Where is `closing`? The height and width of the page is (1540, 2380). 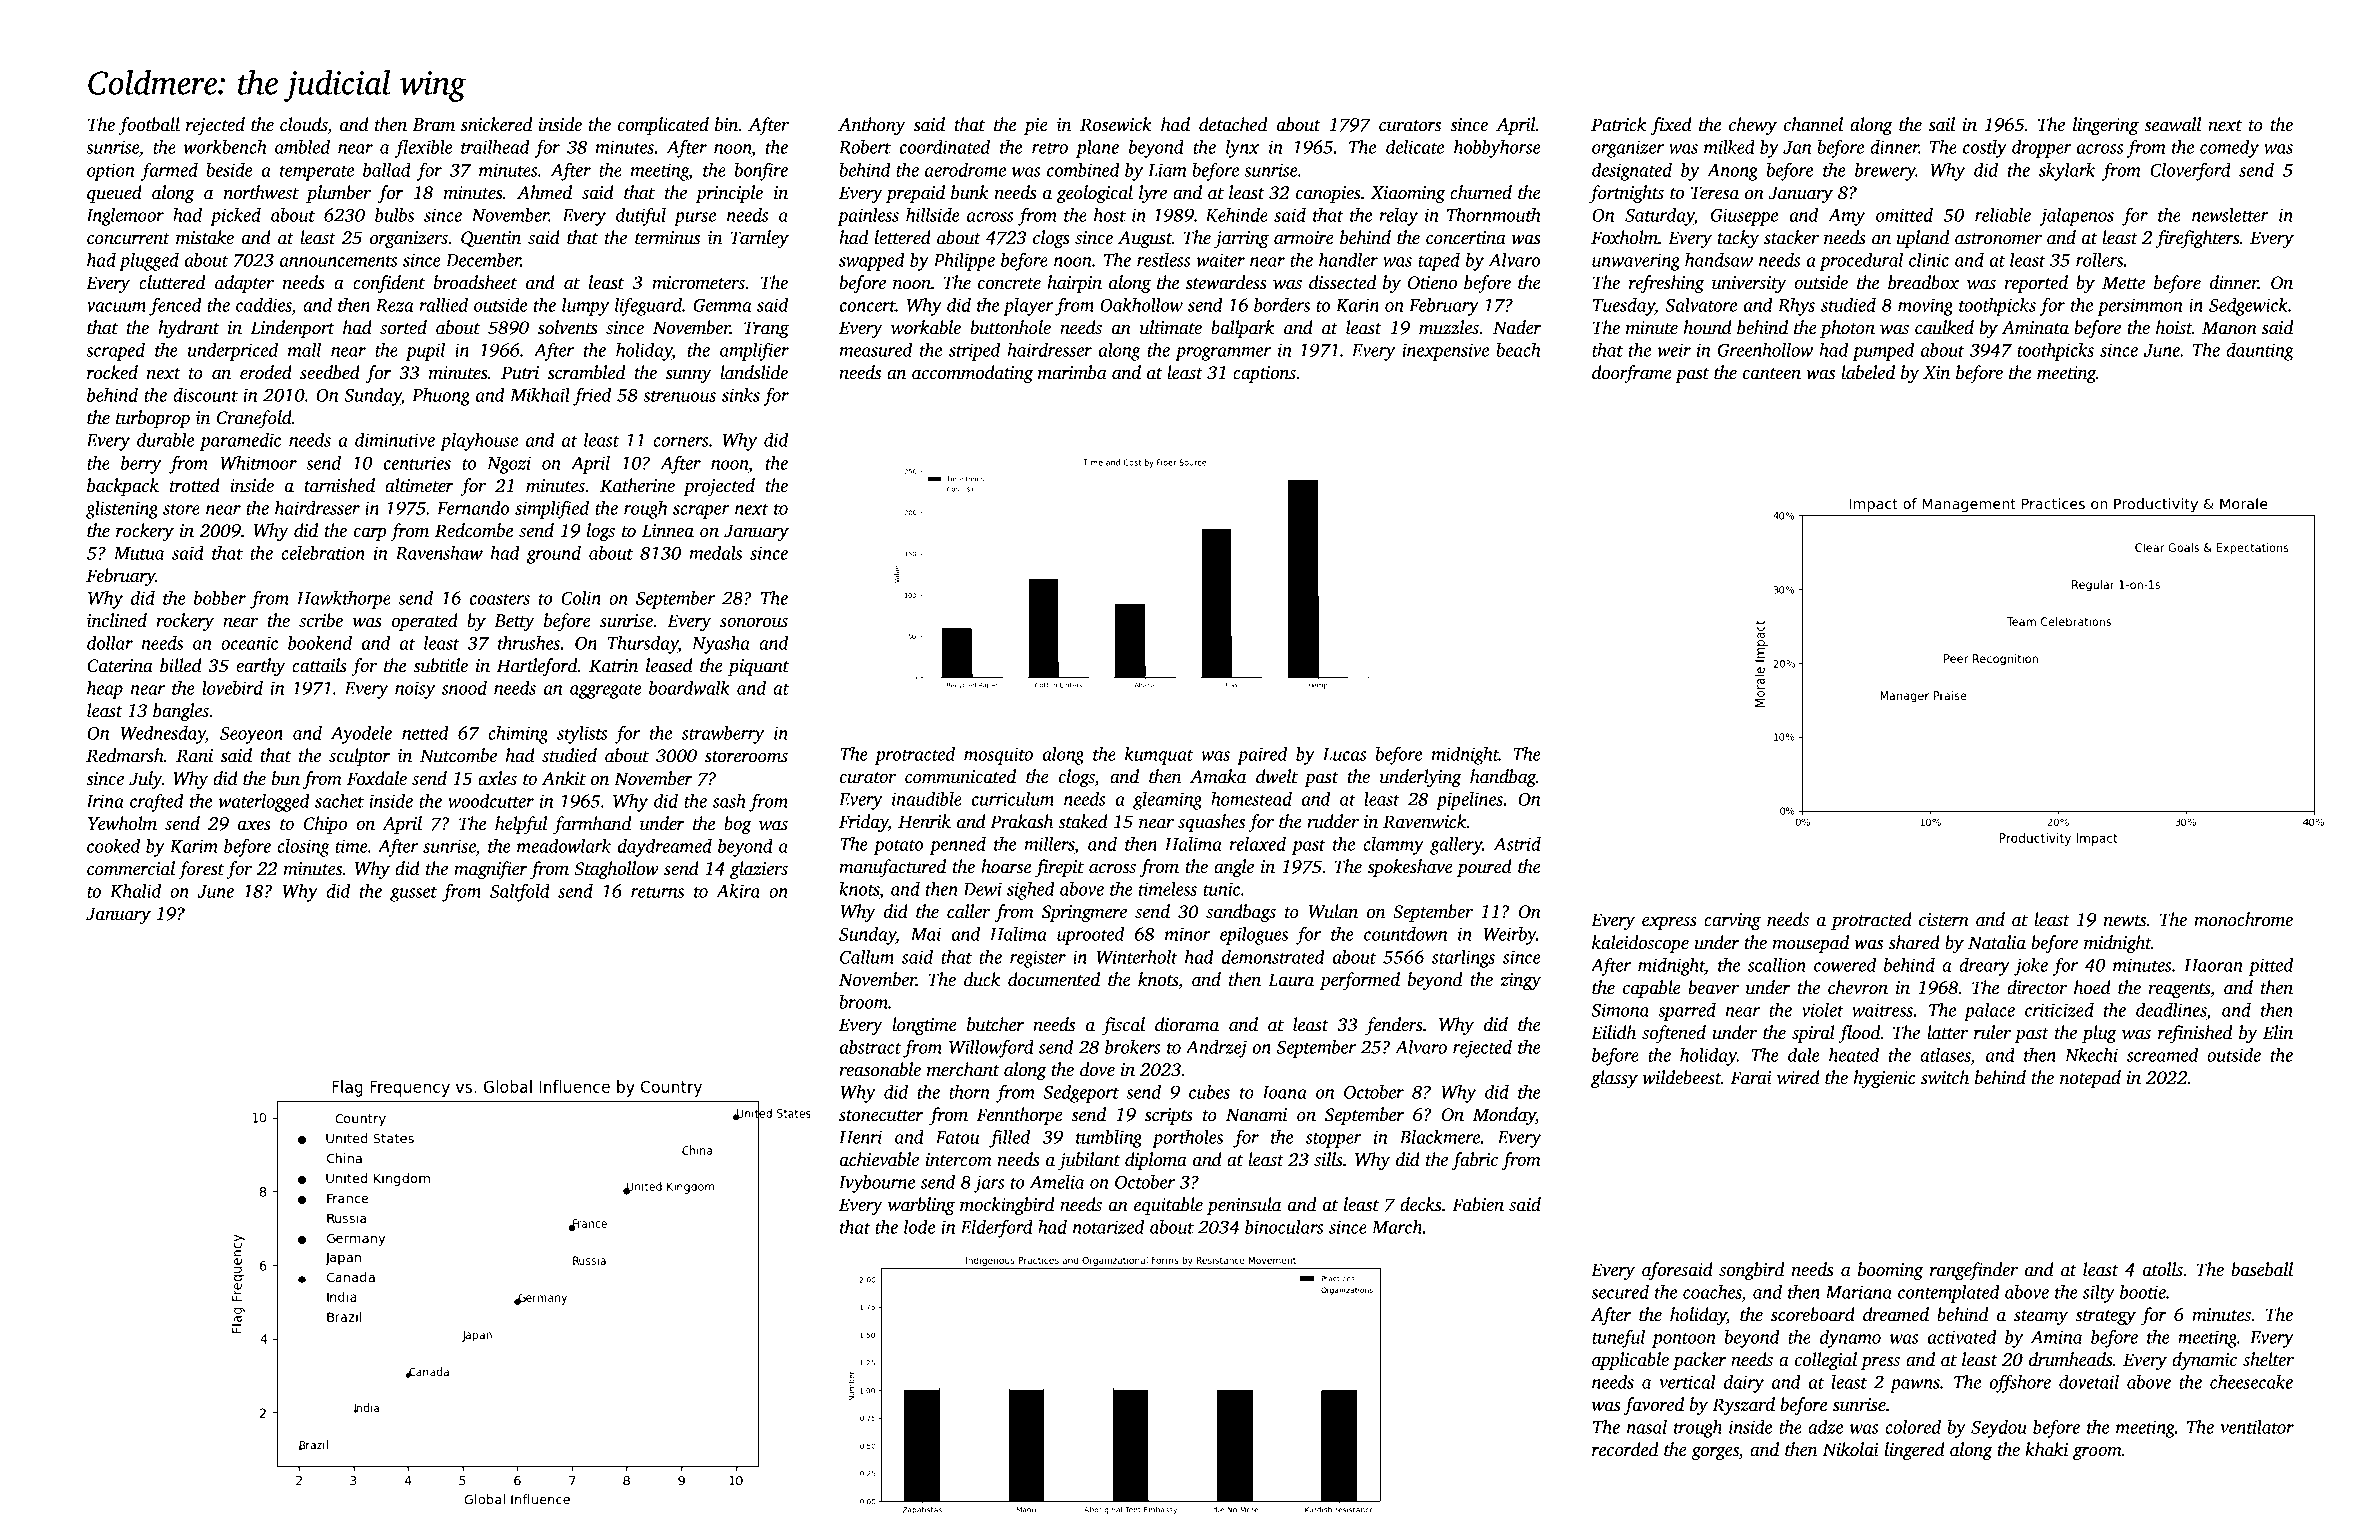 closing is located at coordinates (303, 848).
